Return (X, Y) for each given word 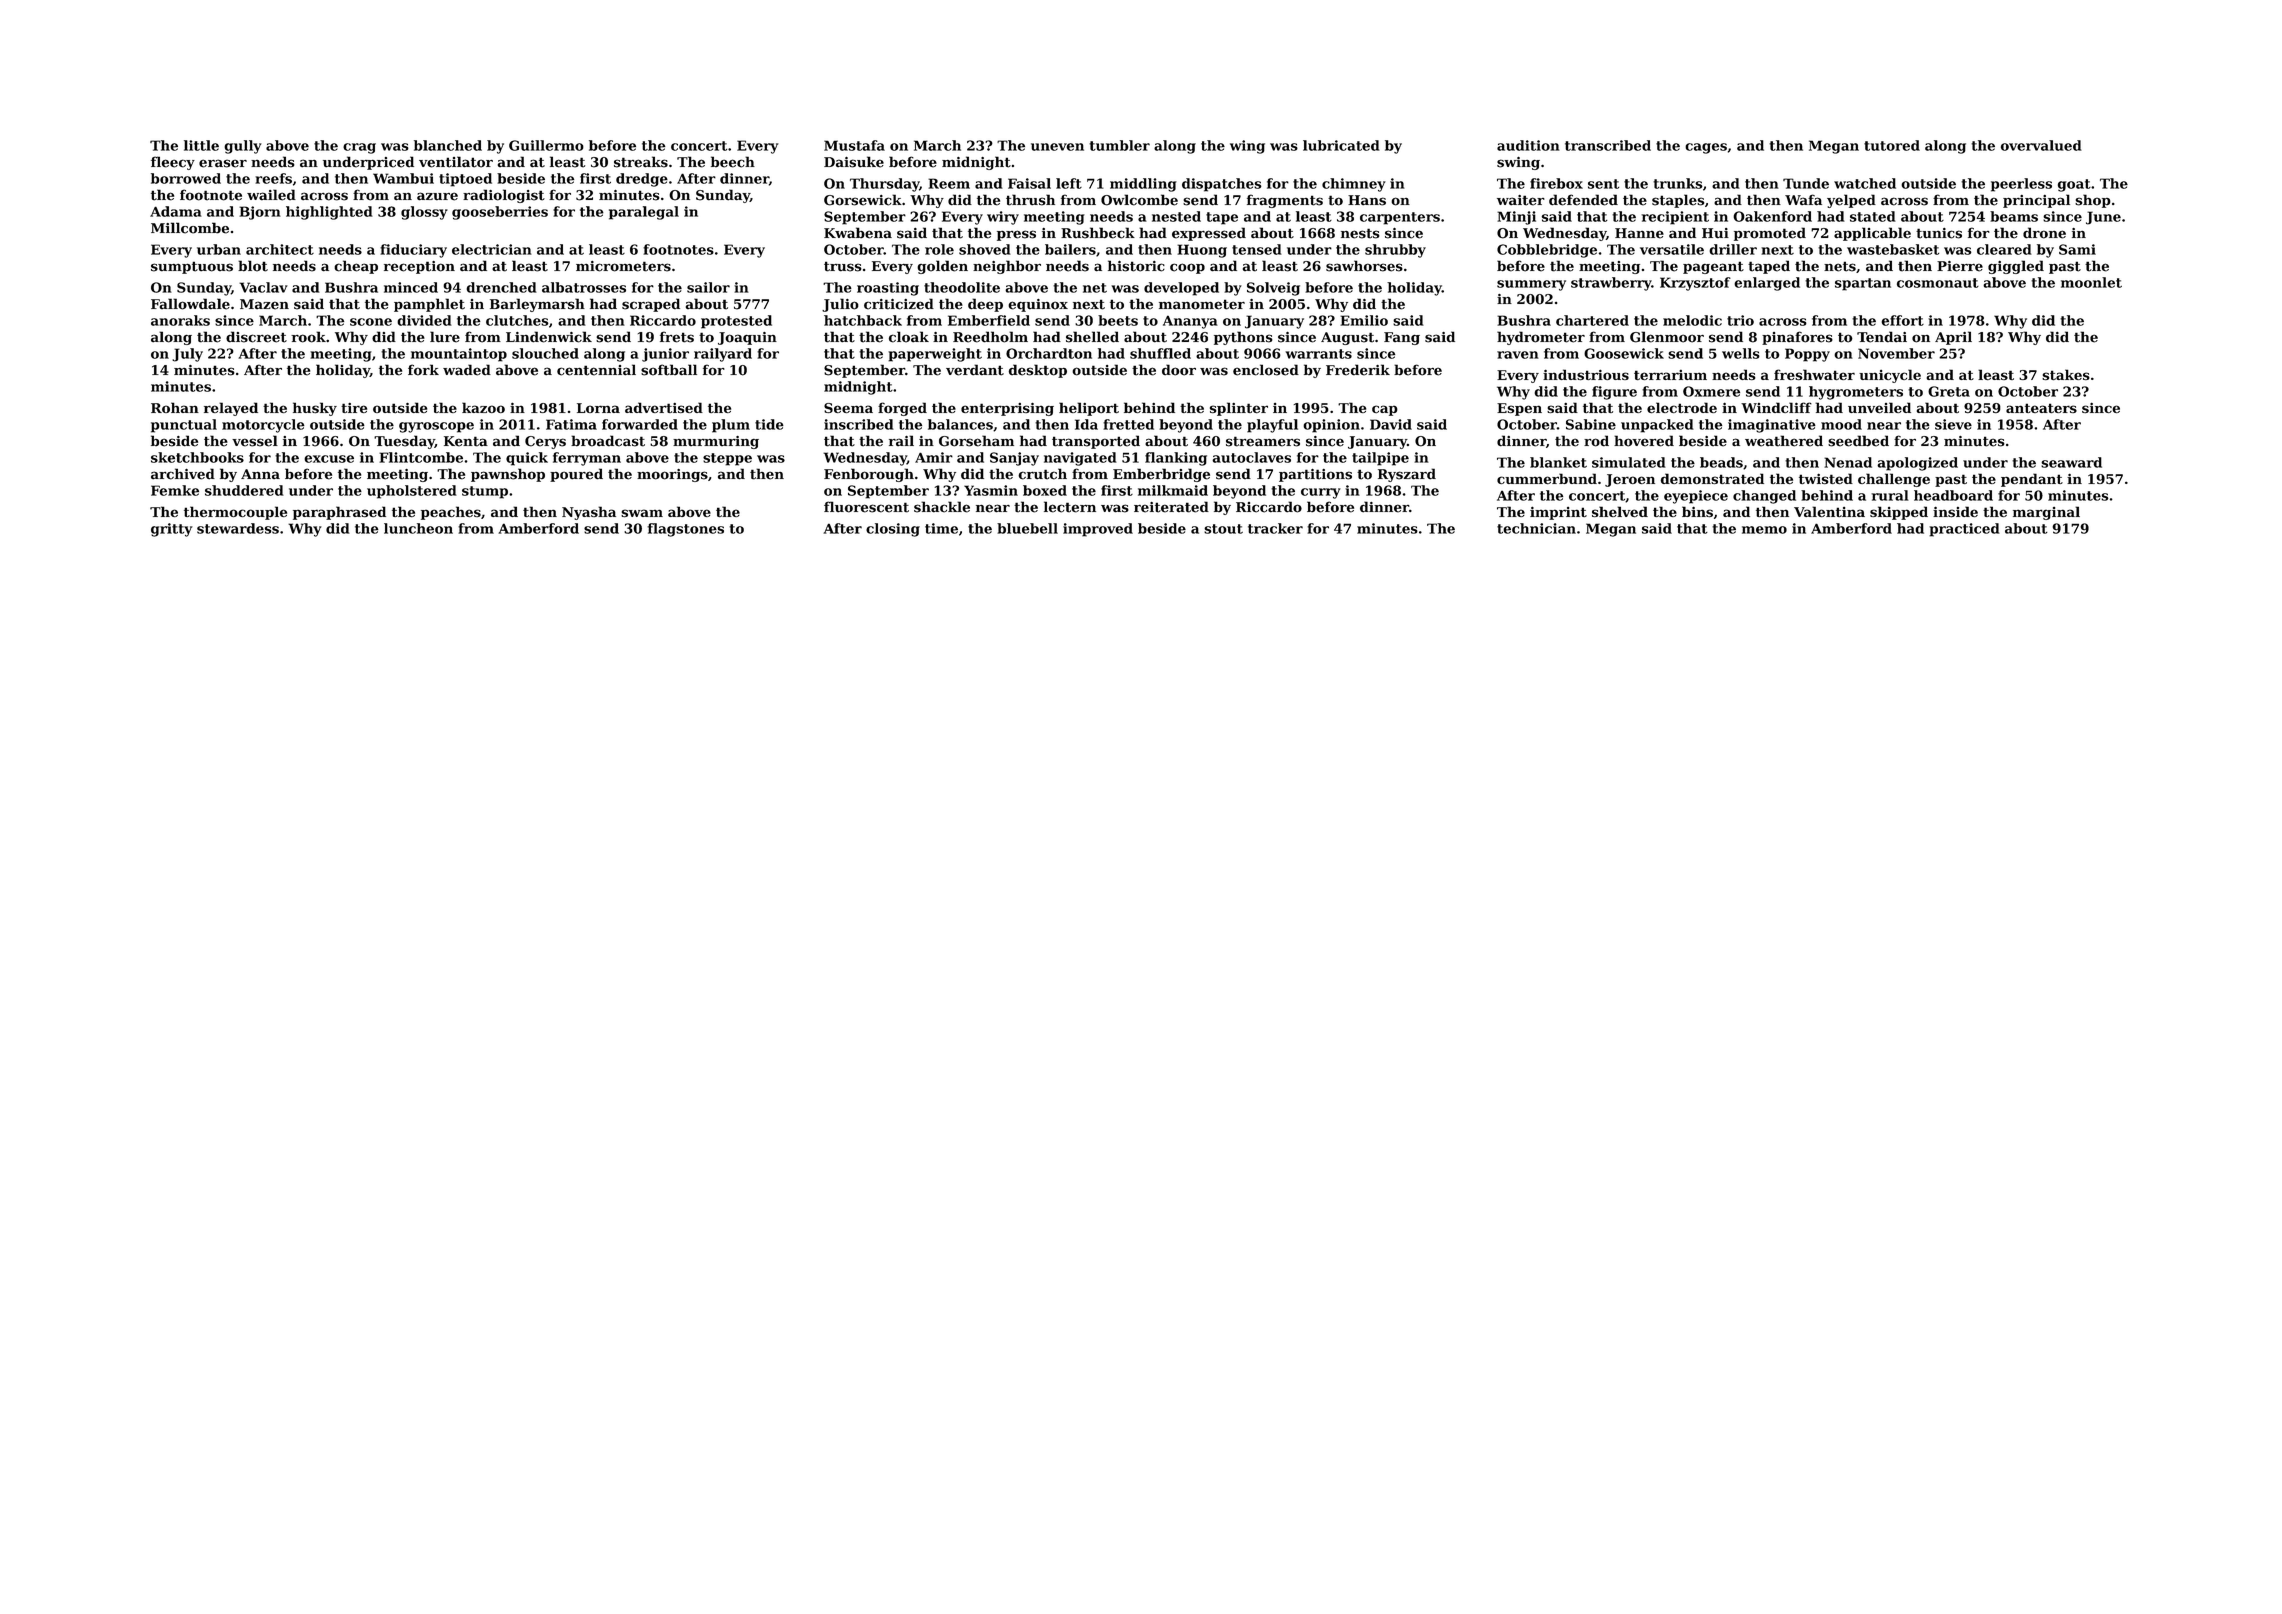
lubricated (1341, 145)
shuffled (1160, 353)
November (1896, 353)
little (201, 145)
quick (527, 459)
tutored (1892, 145)
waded (467, 370)
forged (902, 409)
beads (1721, 462)
